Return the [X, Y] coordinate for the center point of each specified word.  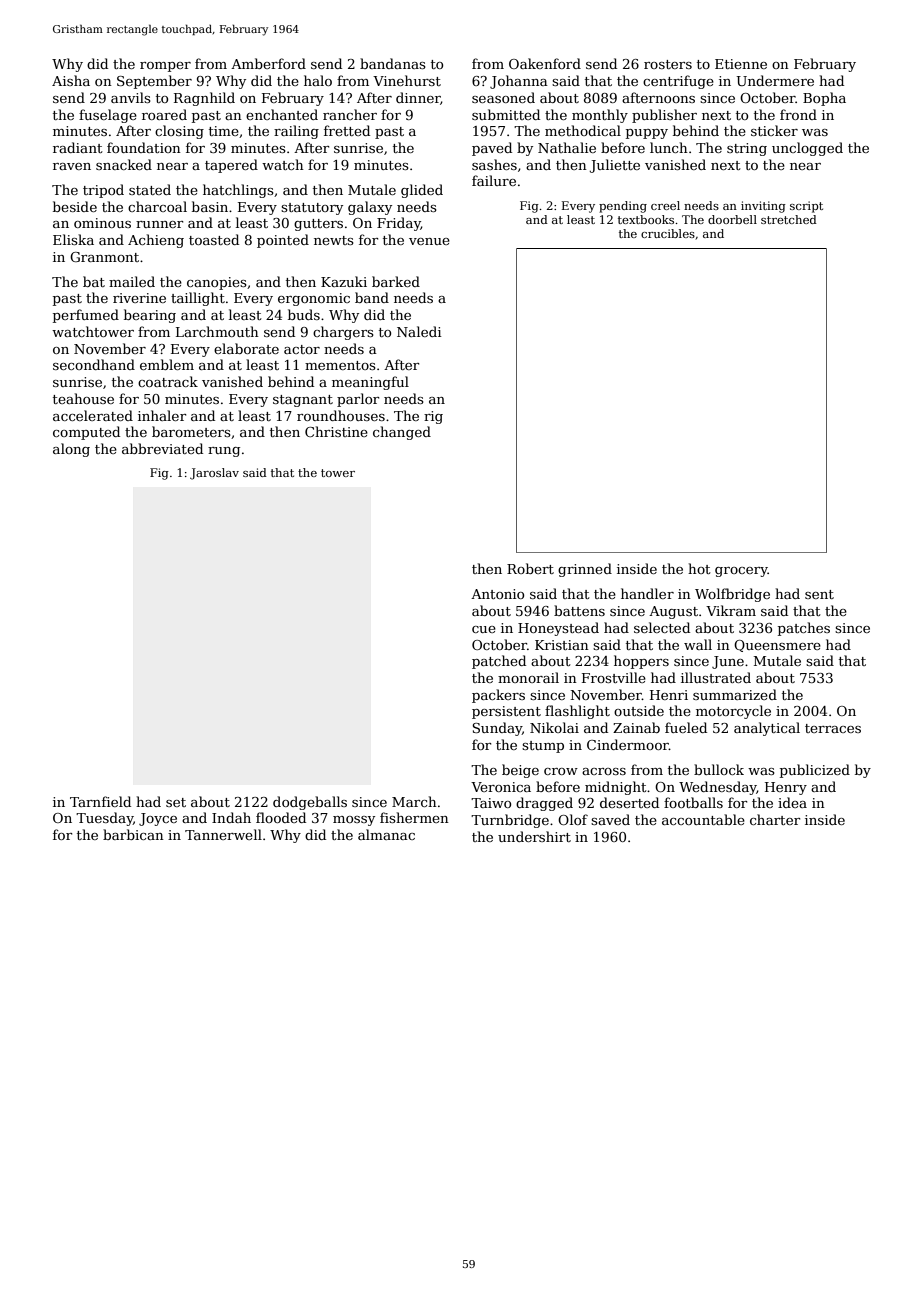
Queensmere [777, 646]
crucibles [668, 233]
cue [484, 629]
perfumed [86, 316]
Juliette [615, 166]
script [806, 207]
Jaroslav [214, 474]
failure [494, 180]
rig [433, 417]
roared [164, 114]
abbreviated [162, 448]
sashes [494, 164]
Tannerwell [223, 834]
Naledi [419, 331]
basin [210, 206]
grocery [741, 572]
